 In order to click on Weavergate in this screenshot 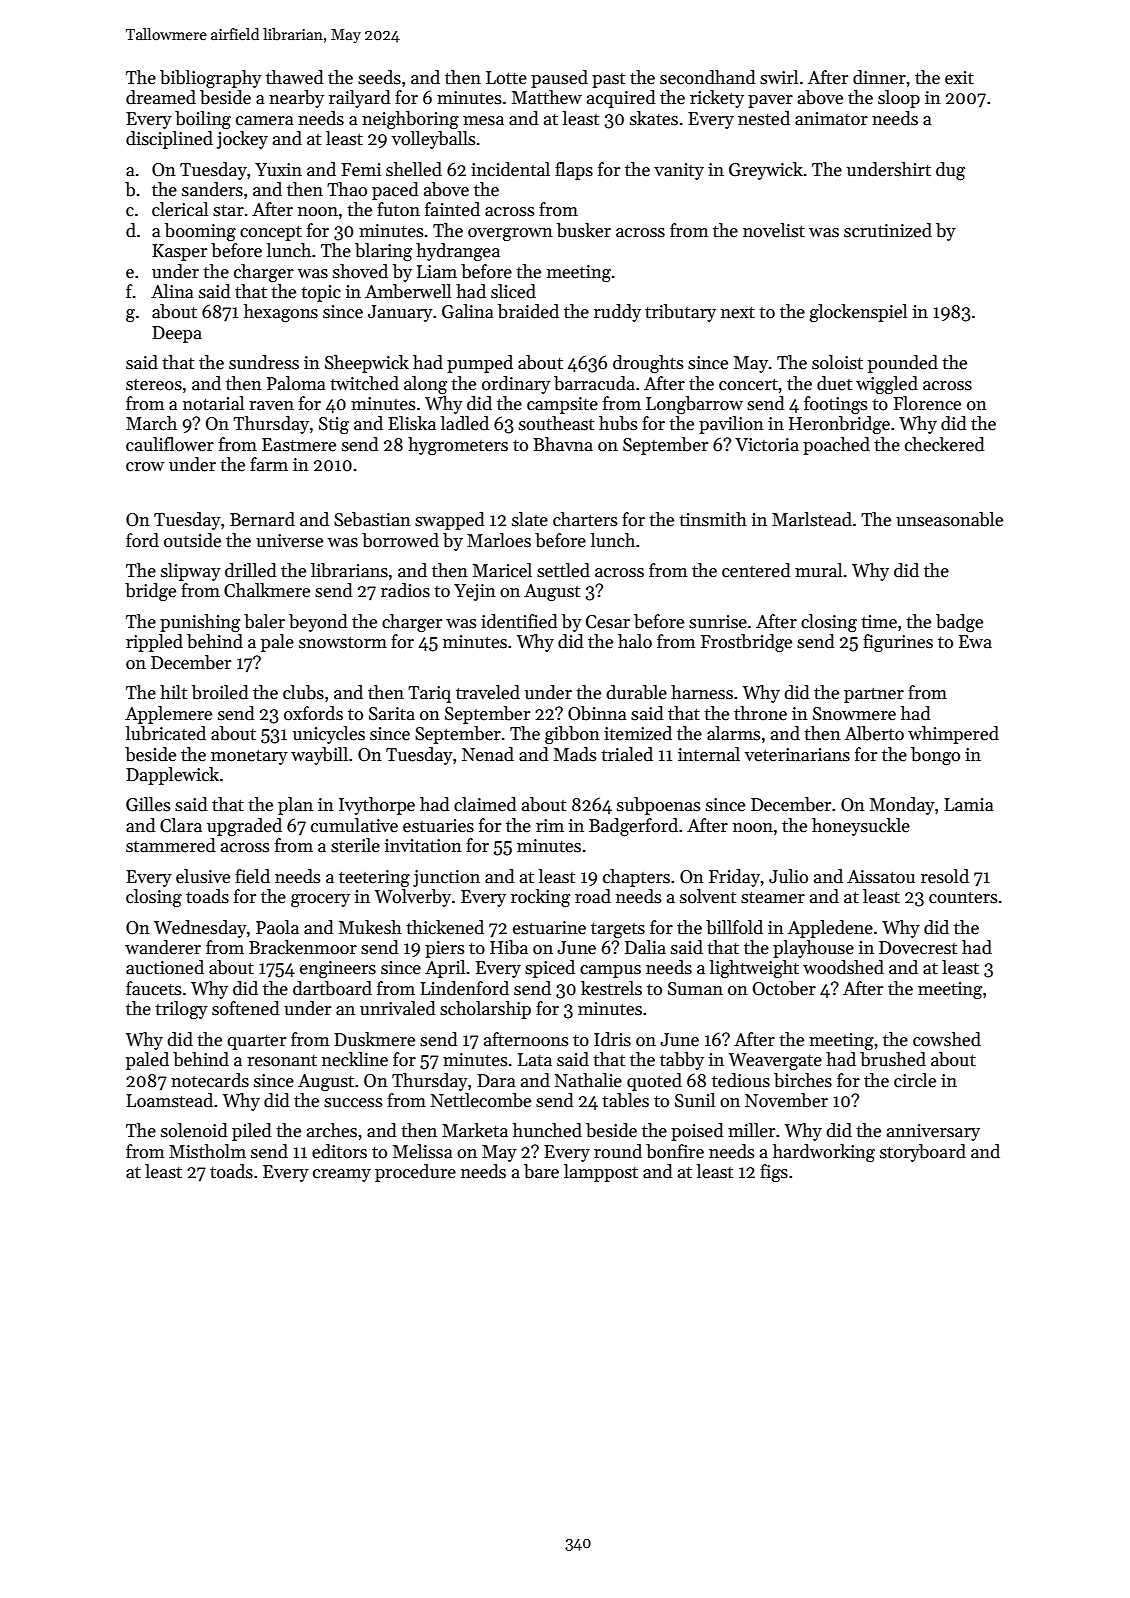, I will do `click(775, 1061)`.
